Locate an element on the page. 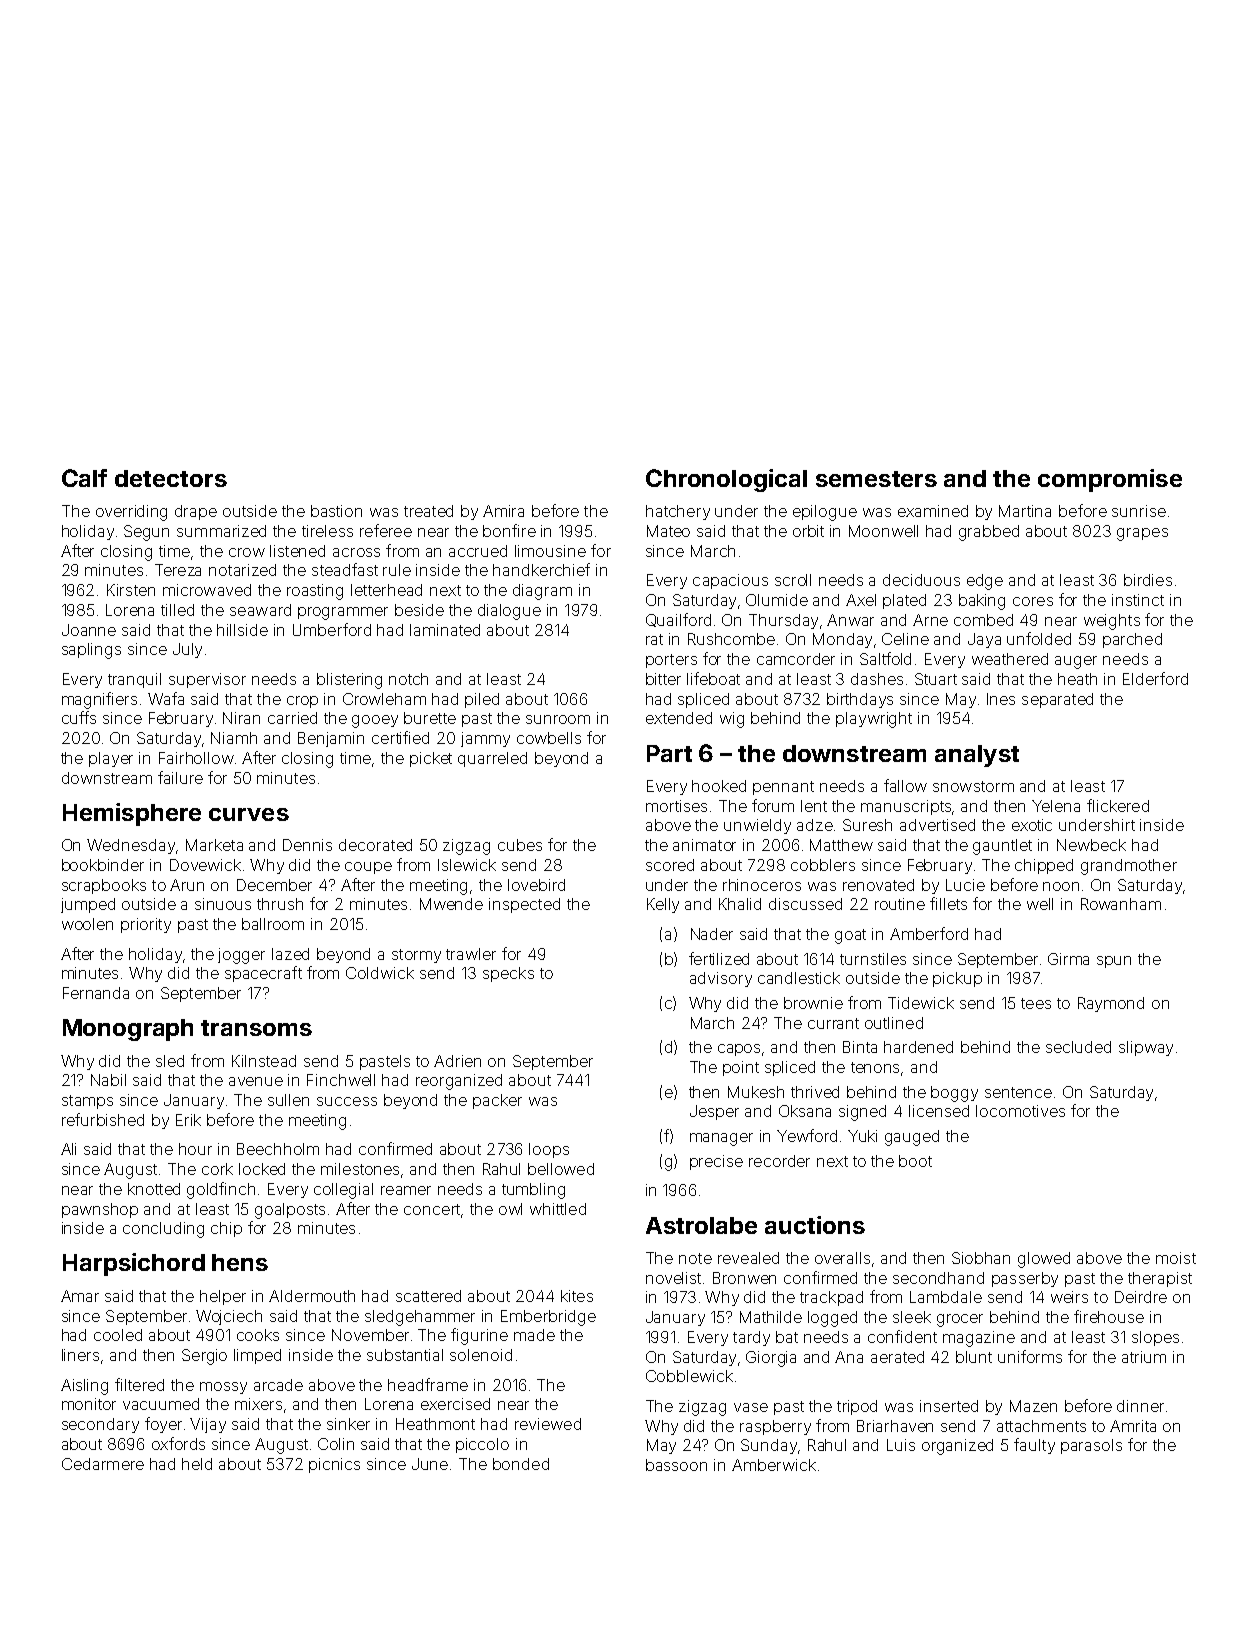 This document has width=1258, height=1628. advisory is located at coordinates (721, 979).
